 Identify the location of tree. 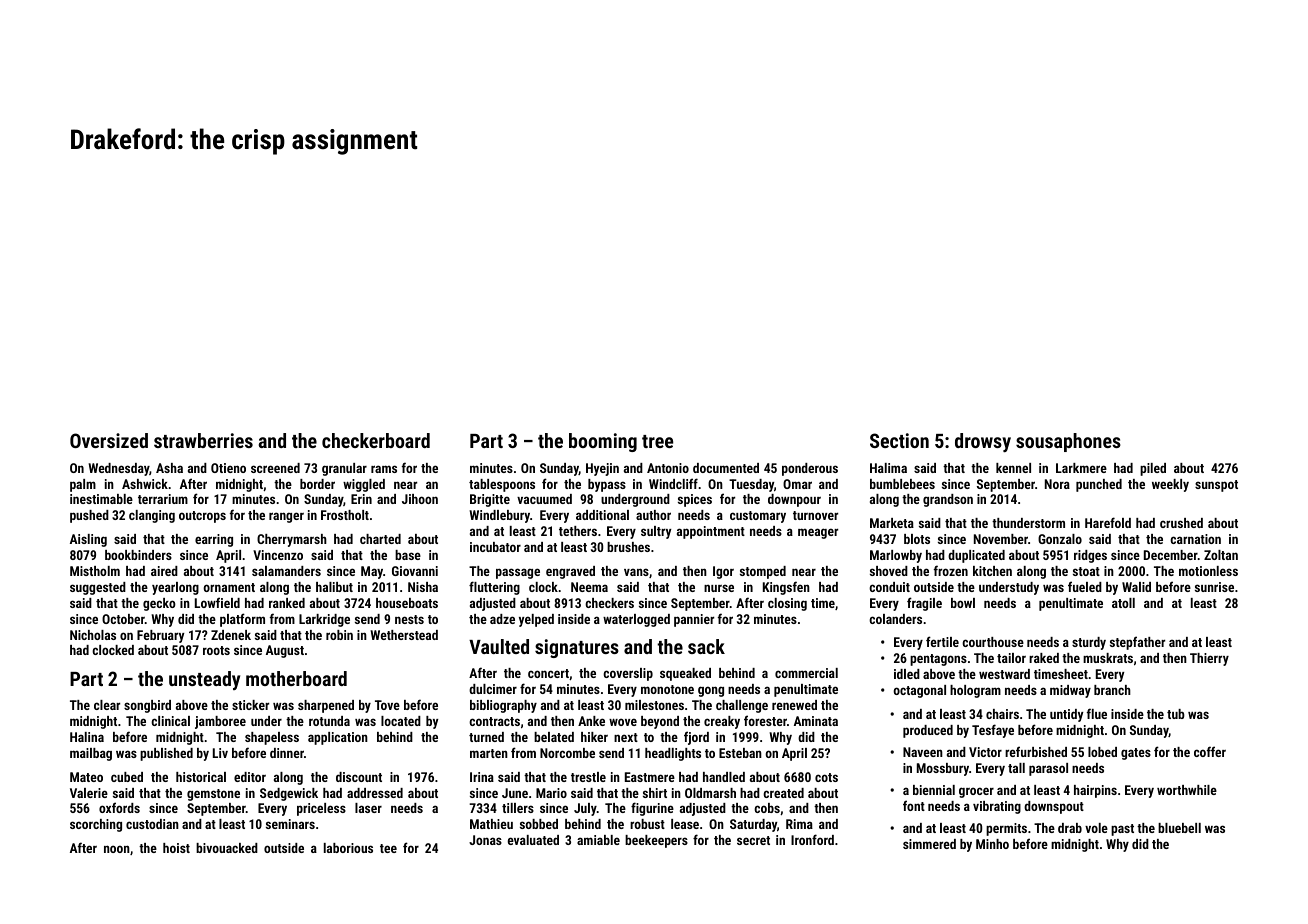
(657, 441).
